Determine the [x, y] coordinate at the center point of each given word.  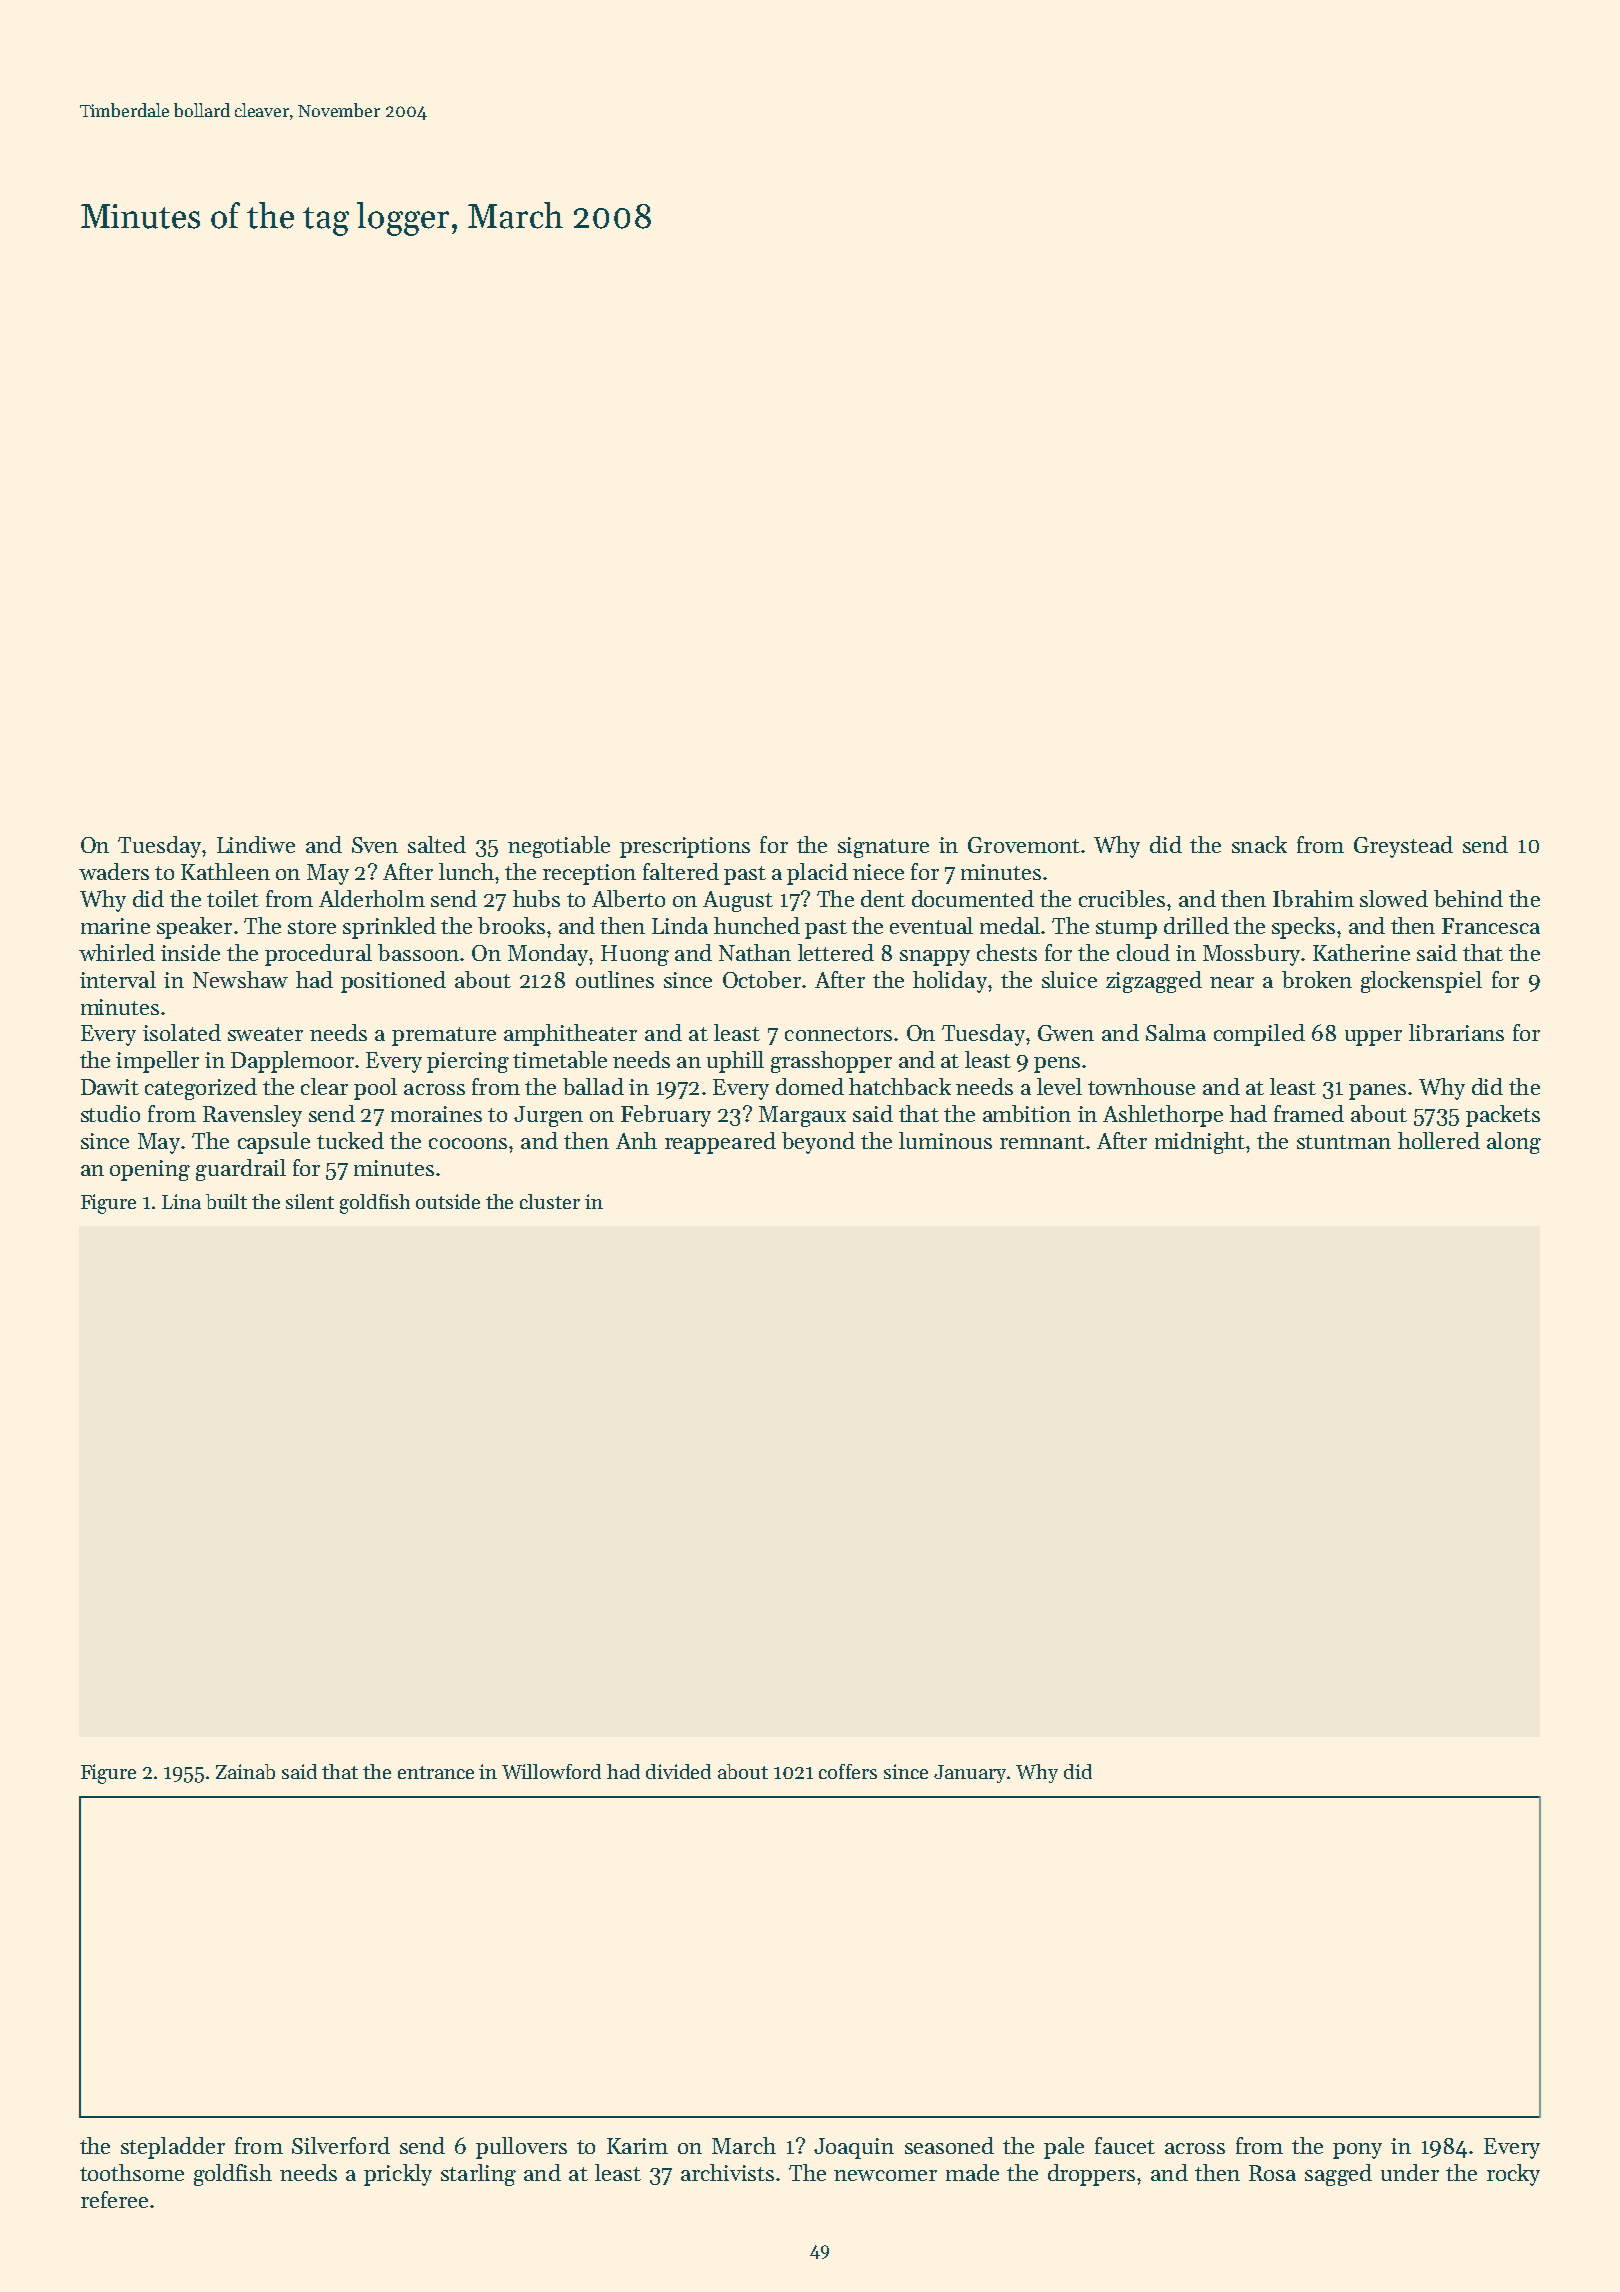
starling [478, 2175]
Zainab [245, 1771]
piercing [468, 1062]
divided [678, 1771]
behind [1468, 898]
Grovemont [1024, 845]
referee [114, 2199]
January [970, 1774]
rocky [1513, 2175]
